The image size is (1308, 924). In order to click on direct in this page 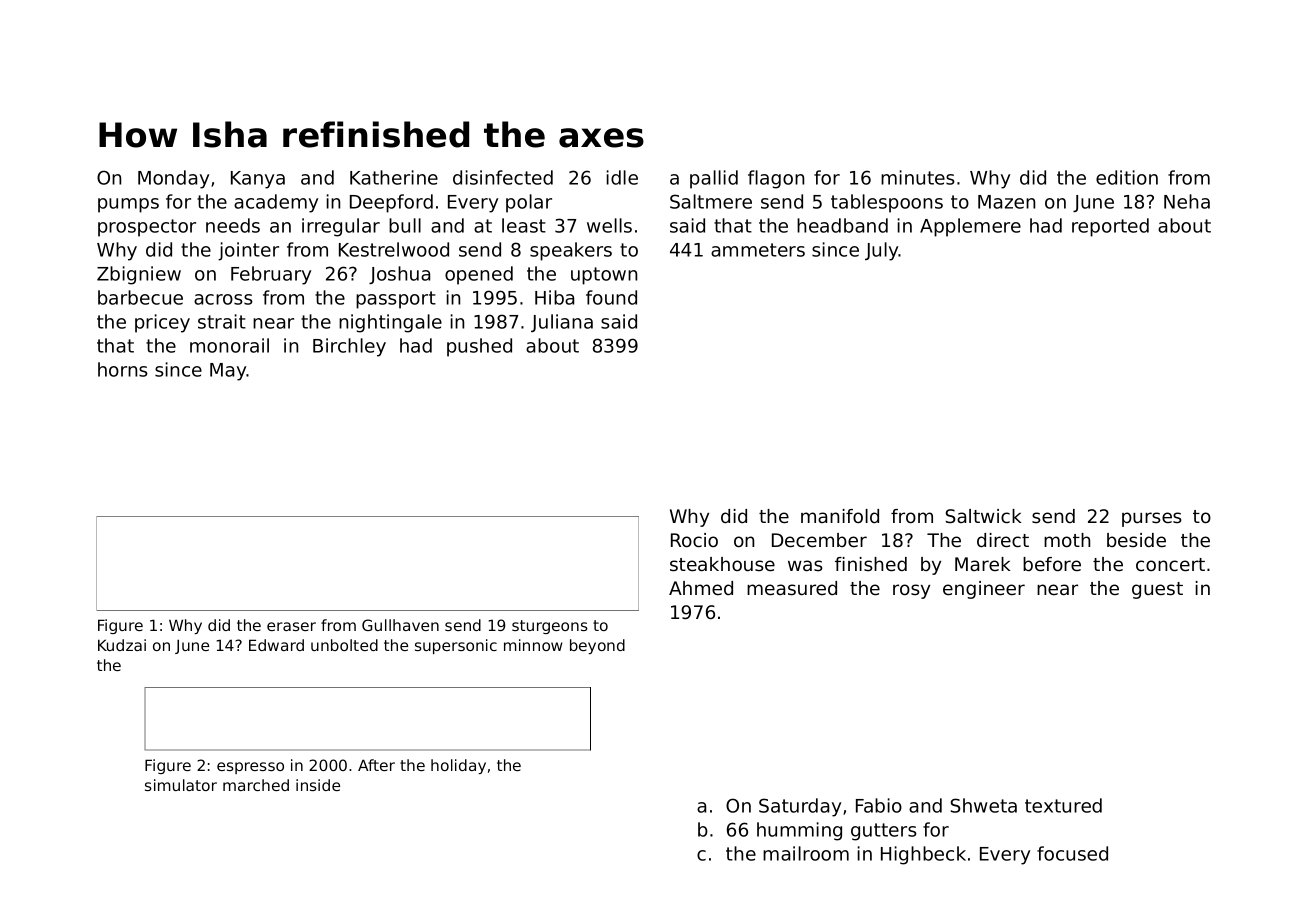, I will do `click(1003, 540)`.
